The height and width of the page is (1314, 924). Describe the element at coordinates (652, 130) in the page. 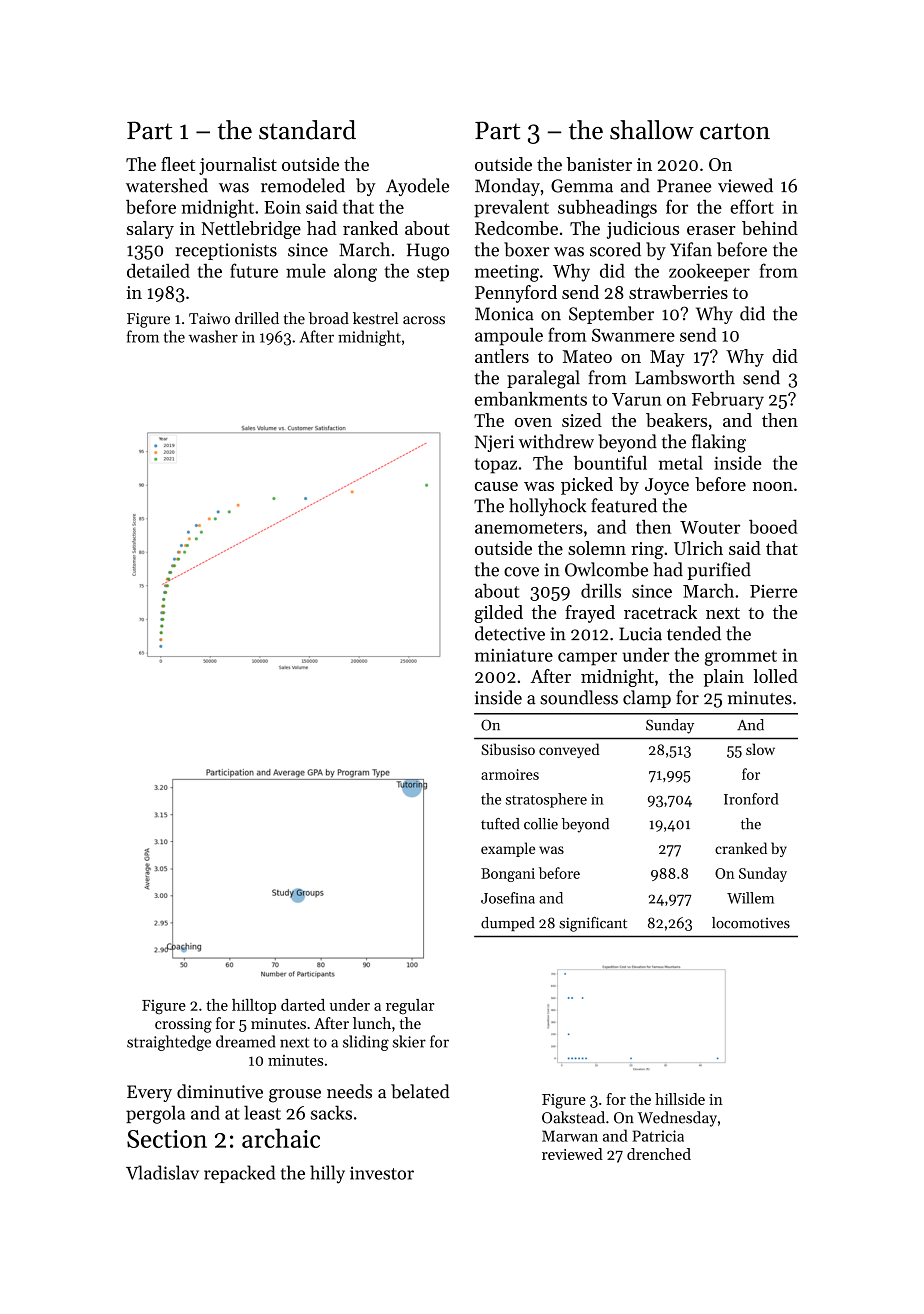

I see `shallow` at that location.
